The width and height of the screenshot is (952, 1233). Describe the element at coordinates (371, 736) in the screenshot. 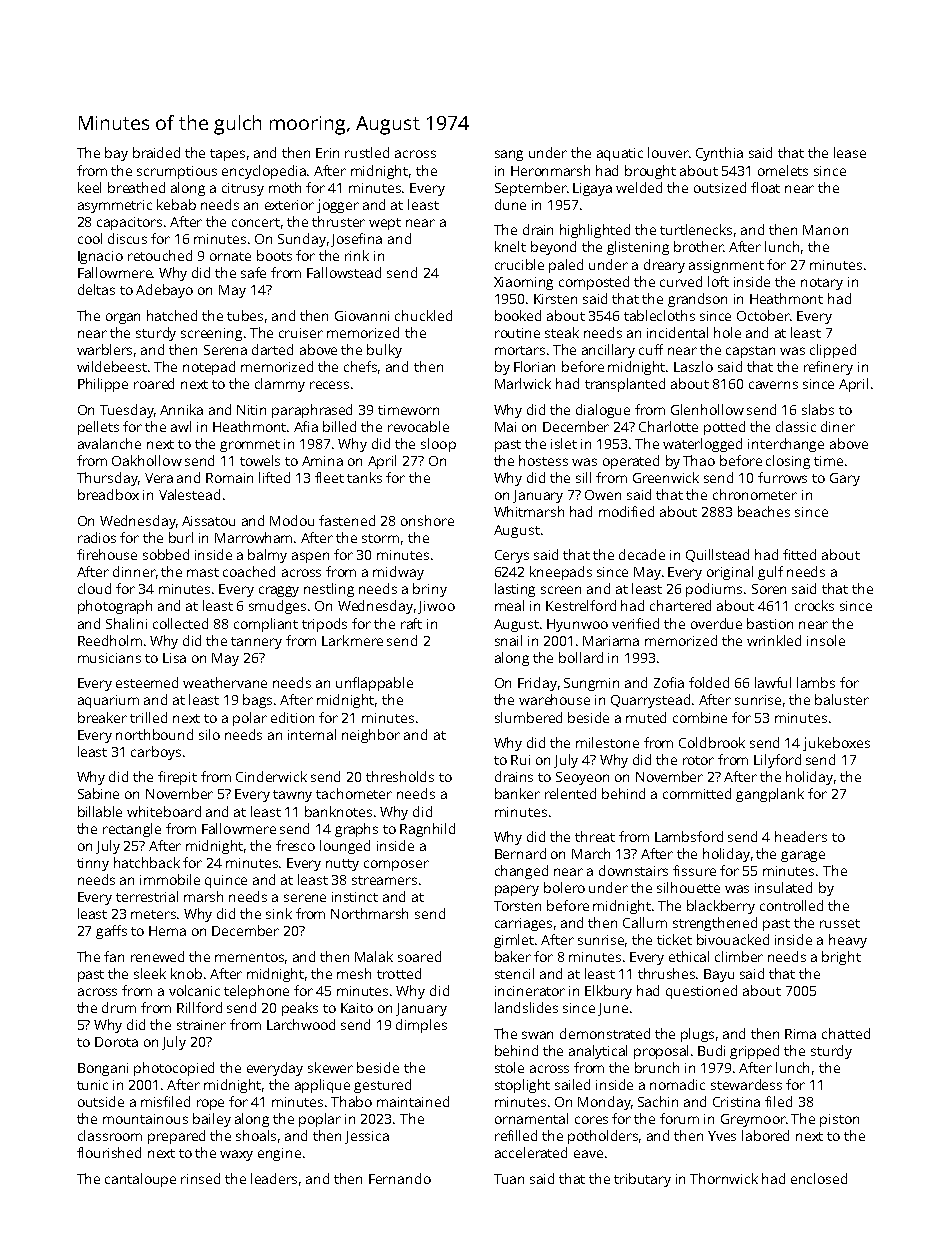

I see `neighbor` at that location.
